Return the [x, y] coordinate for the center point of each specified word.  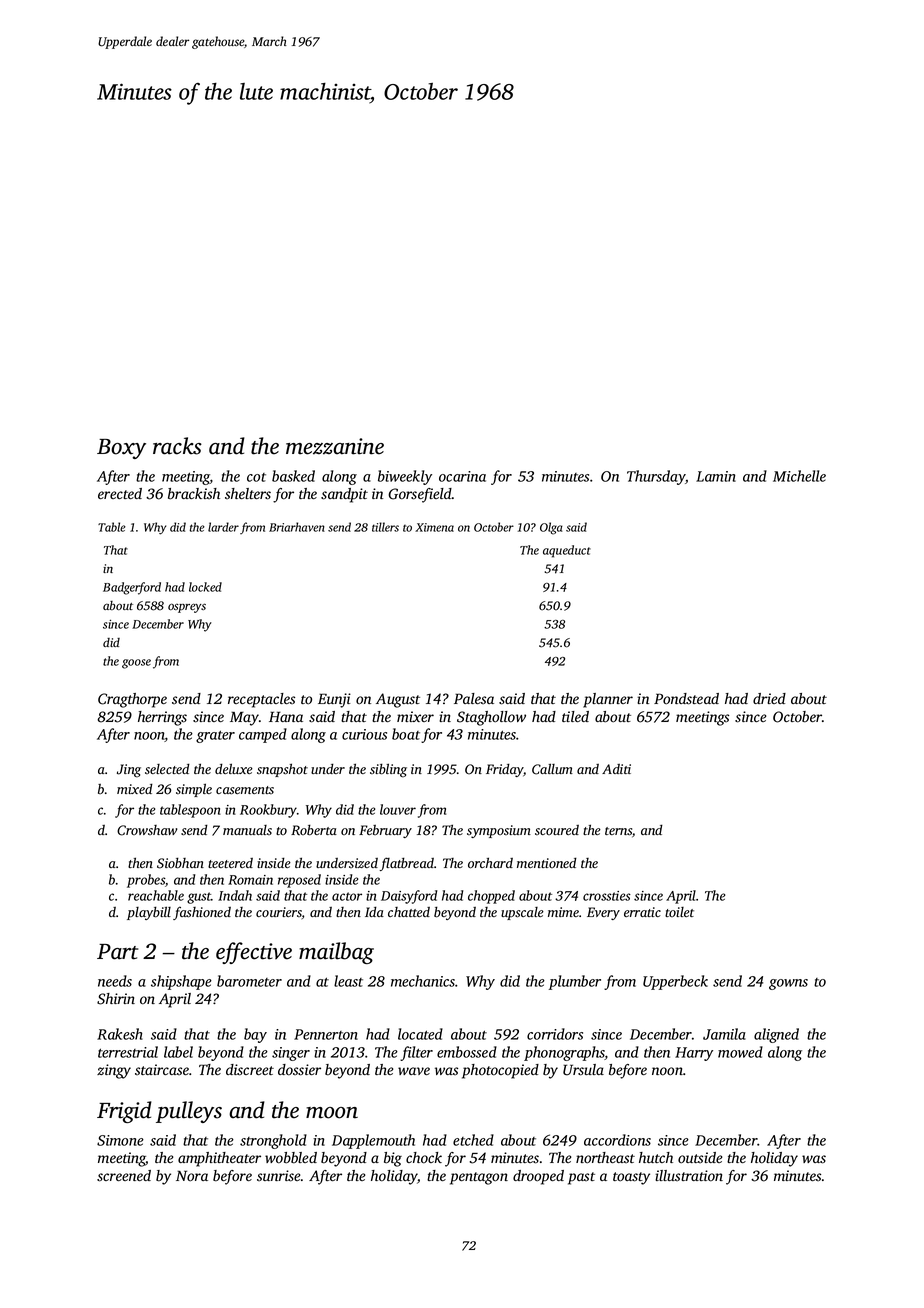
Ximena [434, 527]
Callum [552, 769]
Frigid [124, 1112]
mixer [415, 716]
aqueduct [567, 551]
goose [136, 664]
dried [769, 698]
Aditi [616, 769]
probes [146, 881]
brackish [194, 494]
